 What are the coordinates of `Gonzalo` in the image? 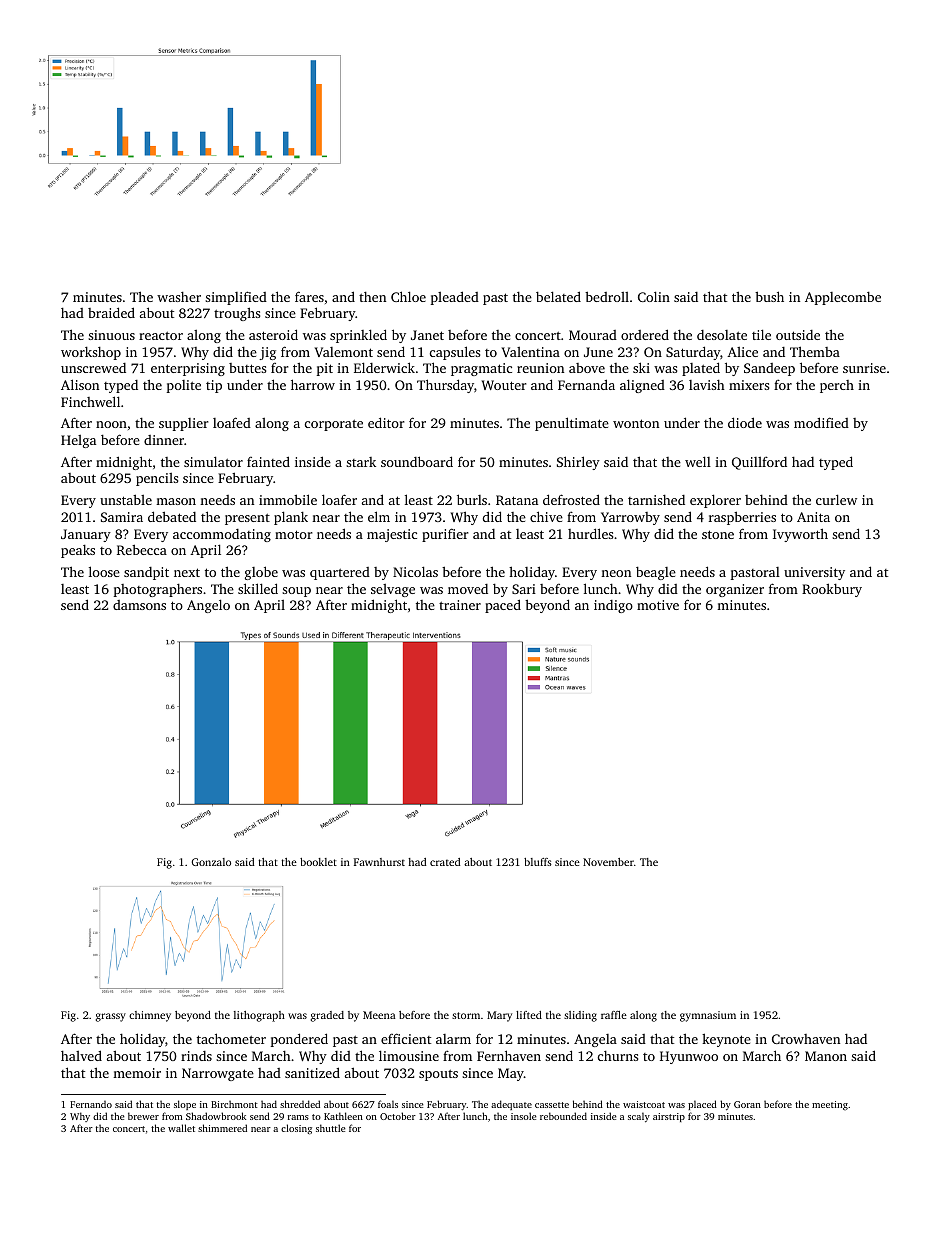 It's located at (211, 862).
